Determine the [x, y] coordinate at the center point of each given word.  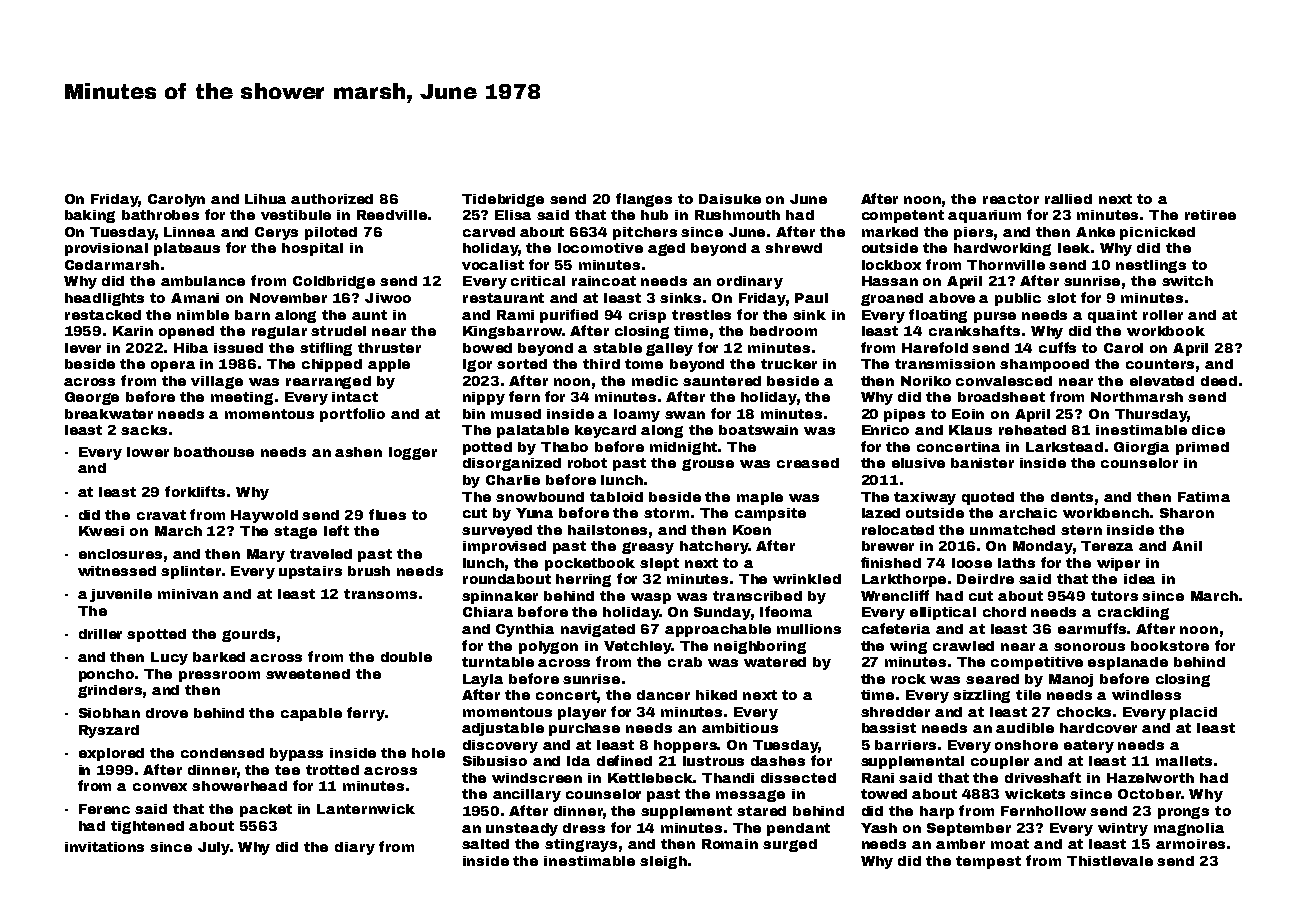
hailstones [607, 530]
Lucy [169, 658]
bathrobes [160, 215]
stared [761, 811]
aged [666, 249]
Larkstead [1064, 447]
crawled [963, 646]
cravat [161, 515]
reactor [1011, 199]
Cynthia [525, 630]
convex [160, 787]
